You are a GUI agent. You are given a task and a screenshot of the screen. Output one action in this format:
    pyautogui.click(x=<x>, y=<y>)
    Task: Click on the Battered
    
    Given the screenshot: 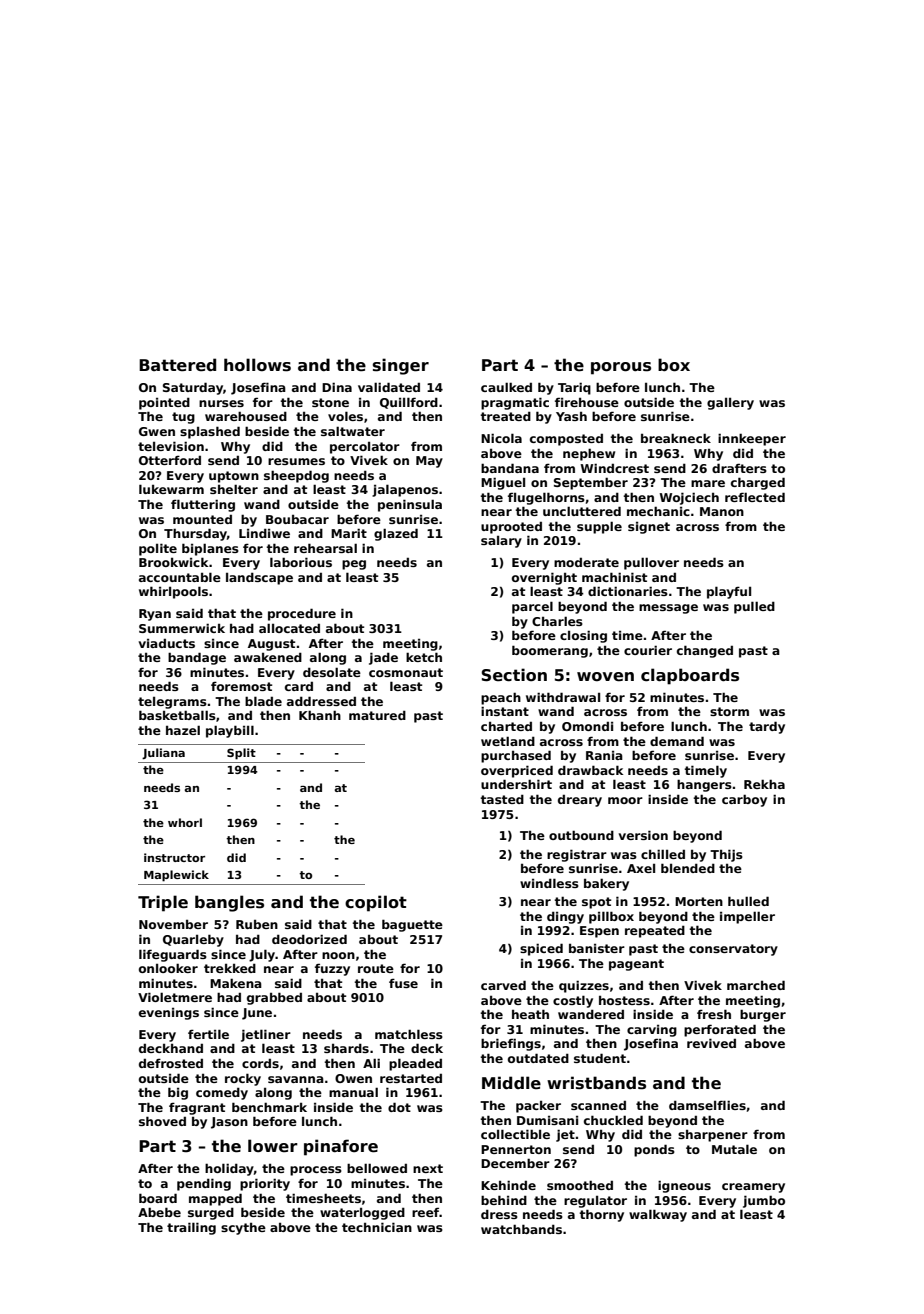 What is the action you would take?
    pyautogui.click(x=177, y=364)
